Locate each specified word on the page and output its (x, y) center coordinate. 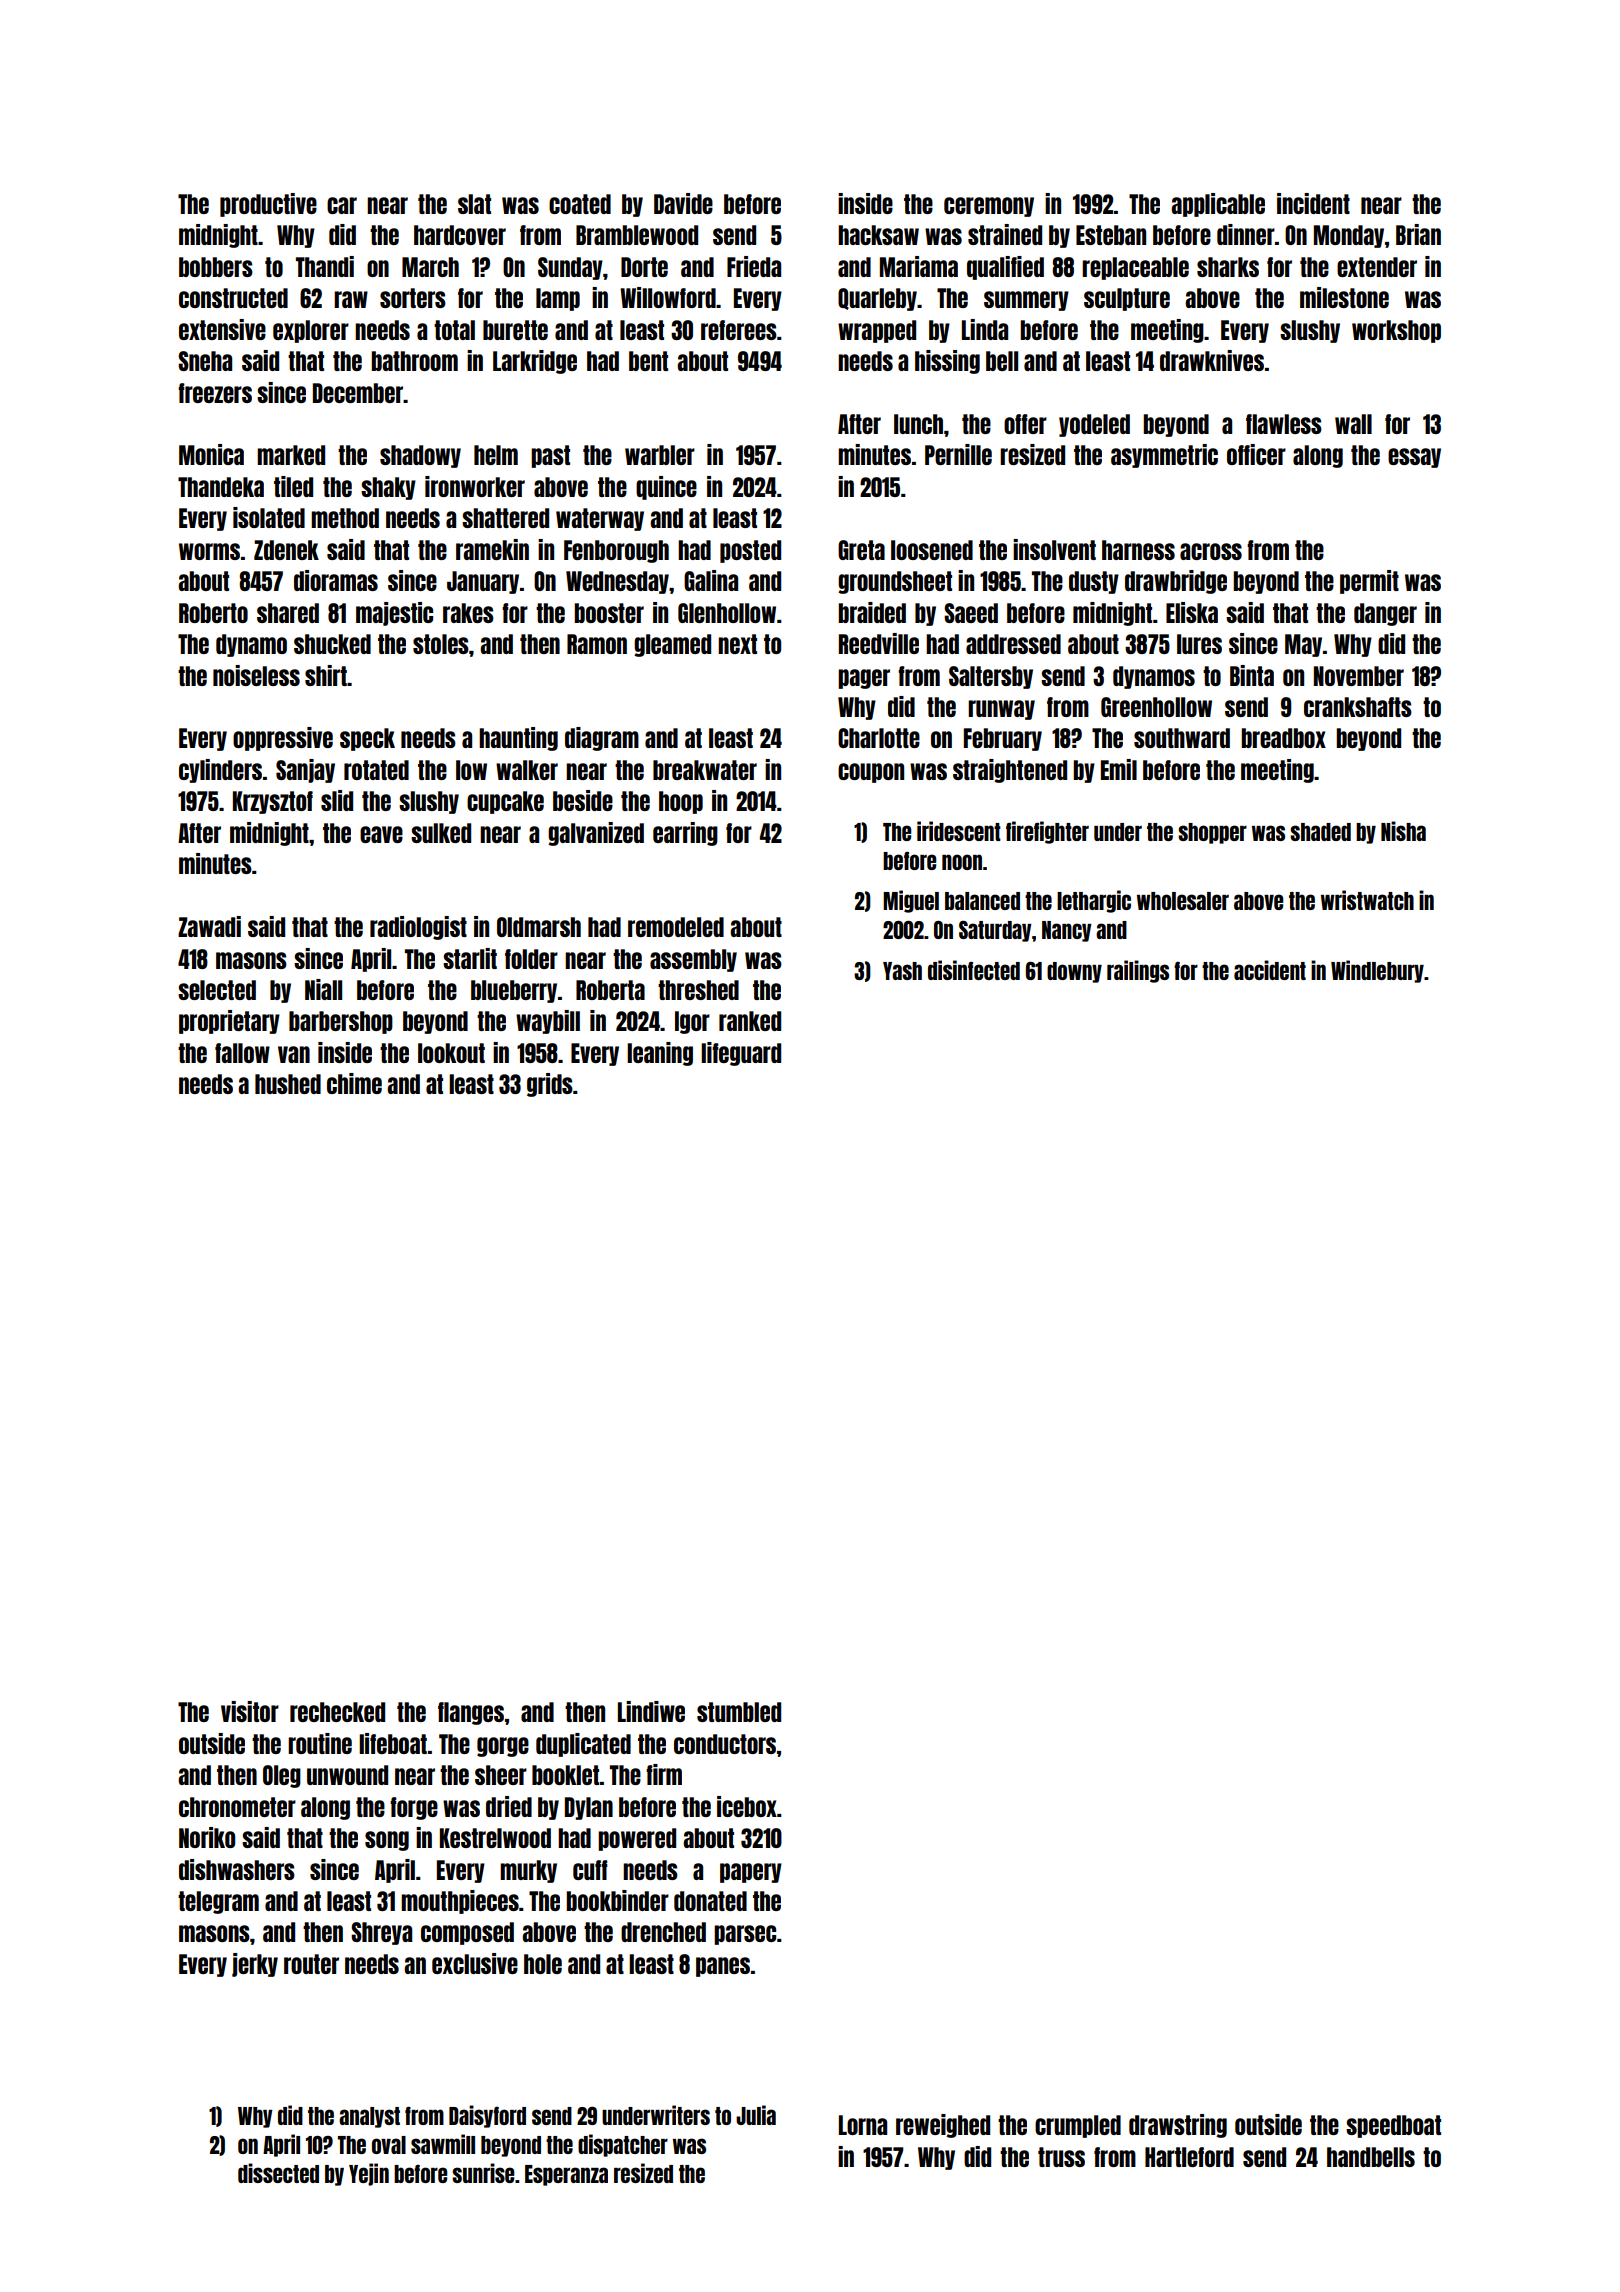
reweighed (943, 2126)
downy (1074, 972)
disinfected (974, 970)
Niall (323, 989)
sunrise (483, 2173)
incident (1313, 203)
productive (268, 205)
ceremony (989, 207)
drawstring (1178, 2126)
